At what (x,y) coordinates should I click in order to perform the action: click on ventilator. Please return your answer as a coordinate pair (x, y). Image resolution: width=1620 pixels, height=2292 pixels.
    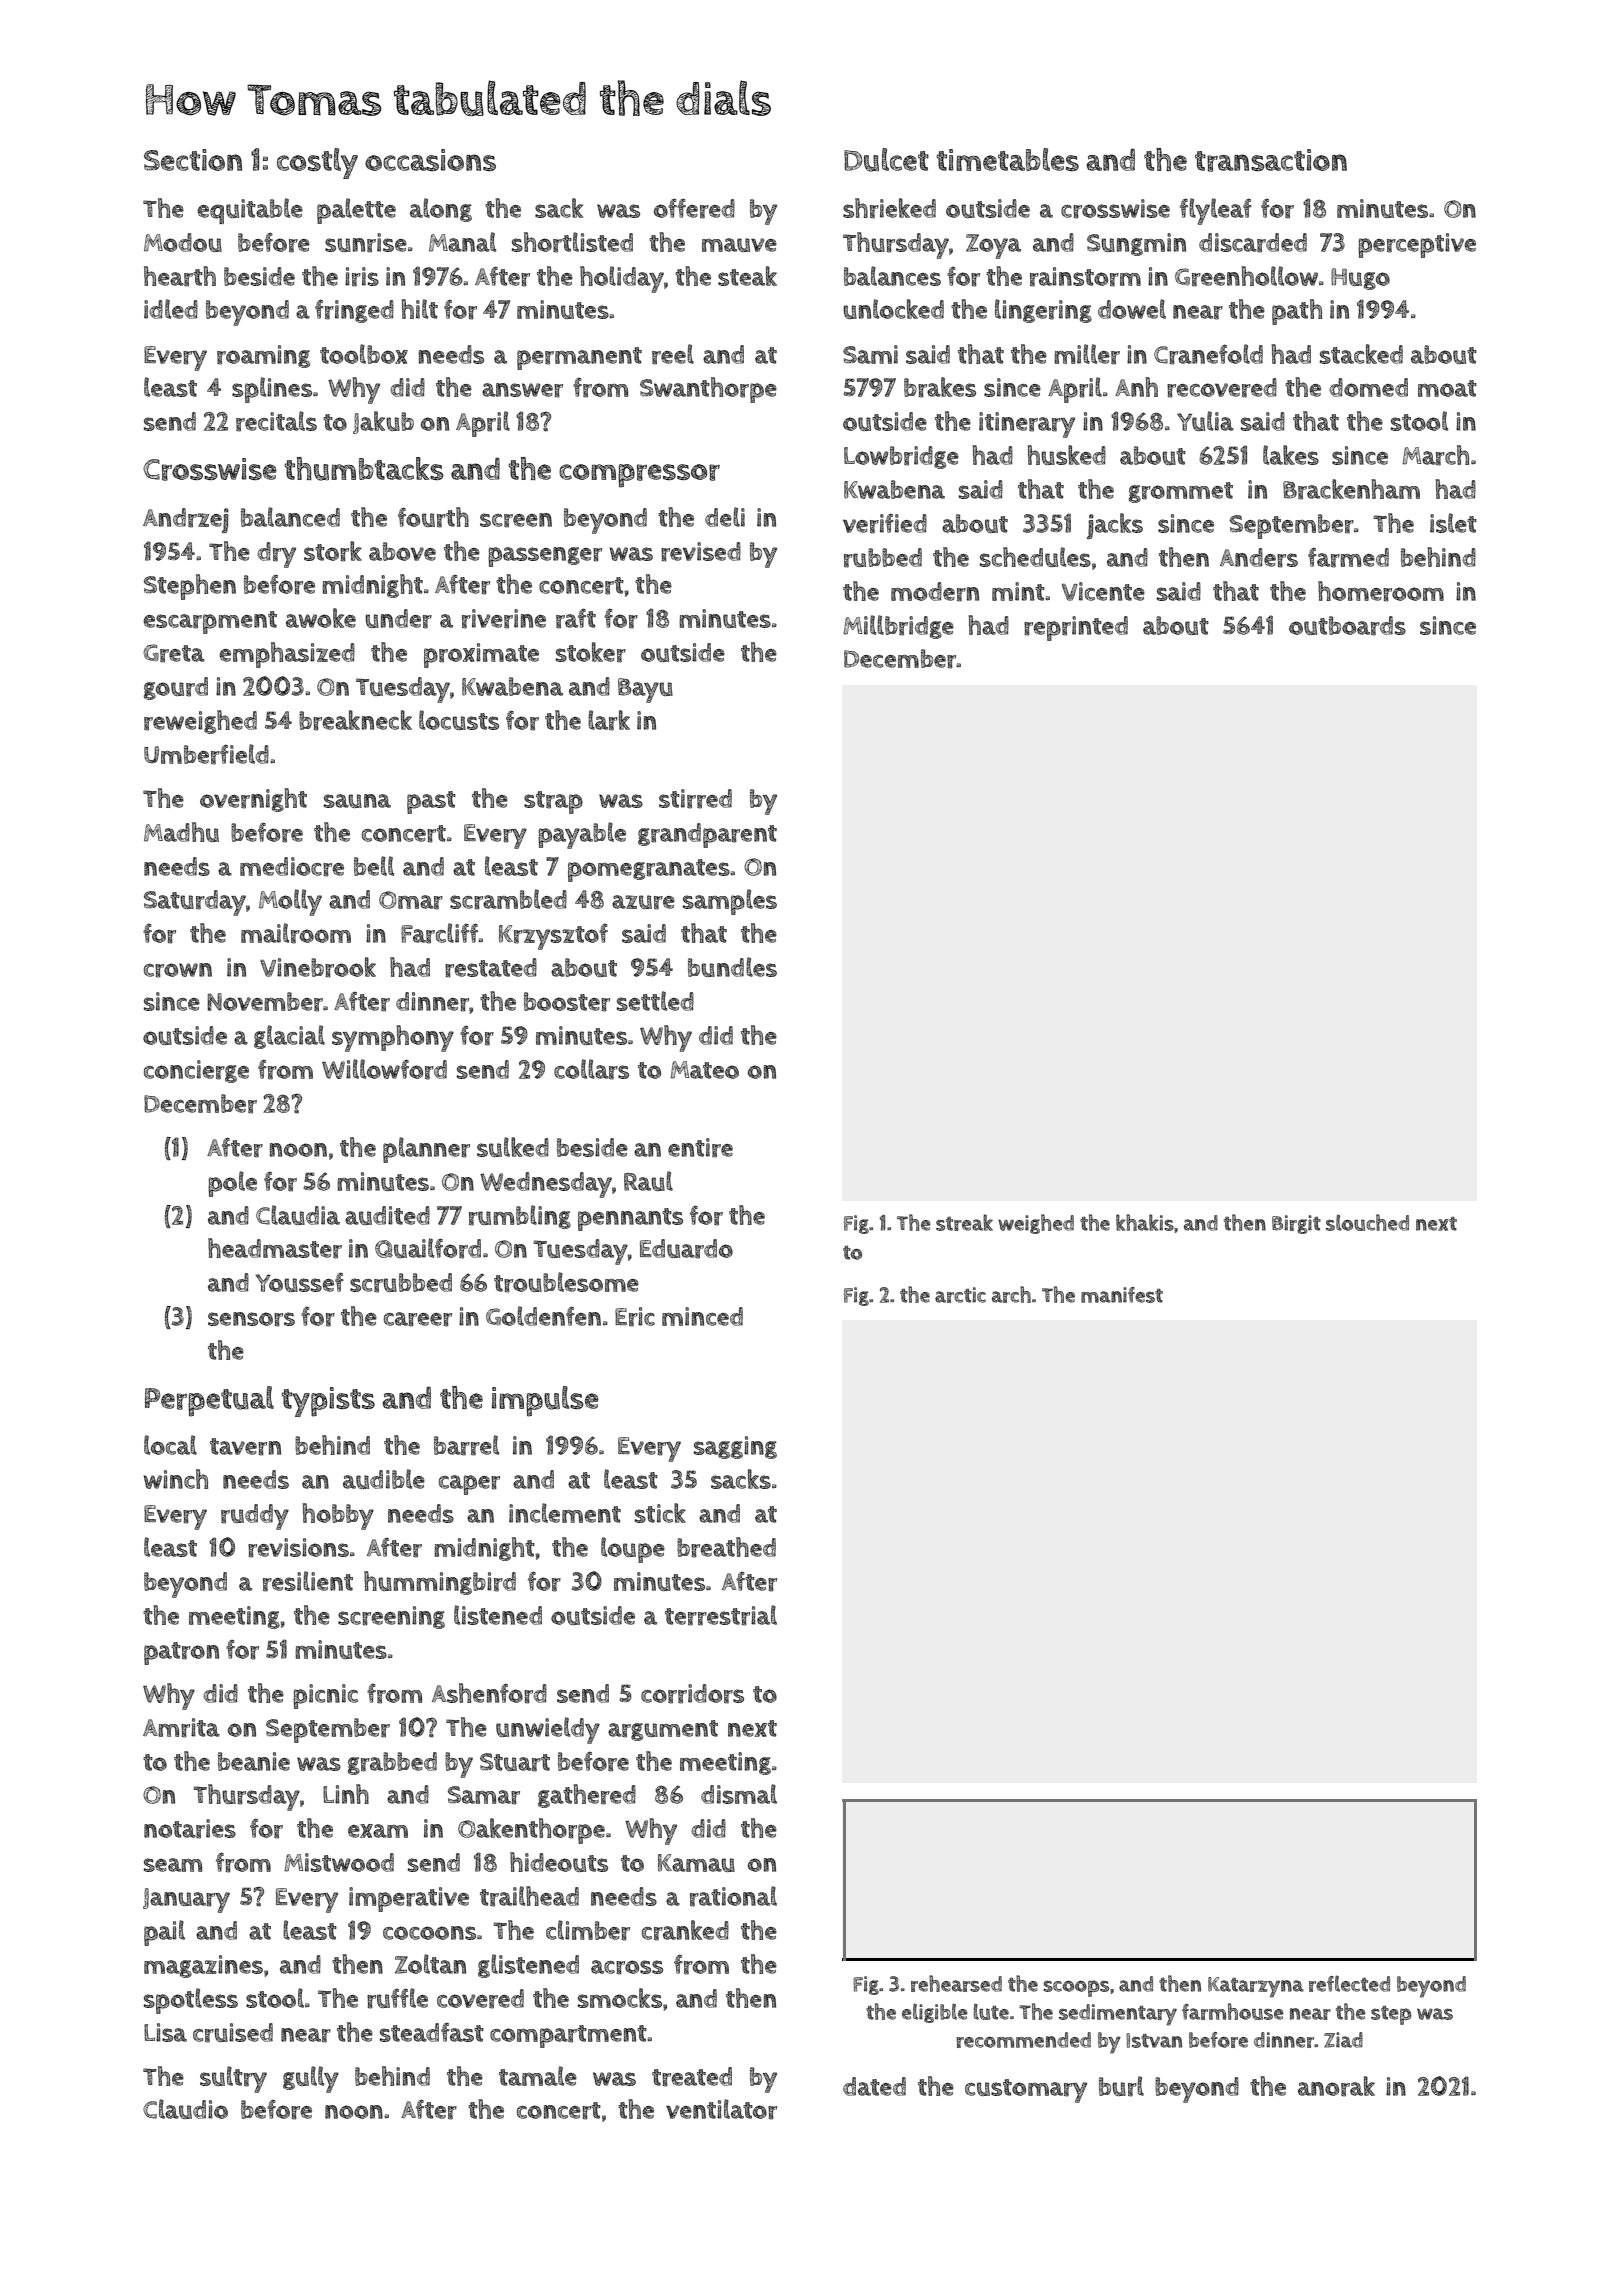
    Looking at the image, I should click on (721, 2109).
